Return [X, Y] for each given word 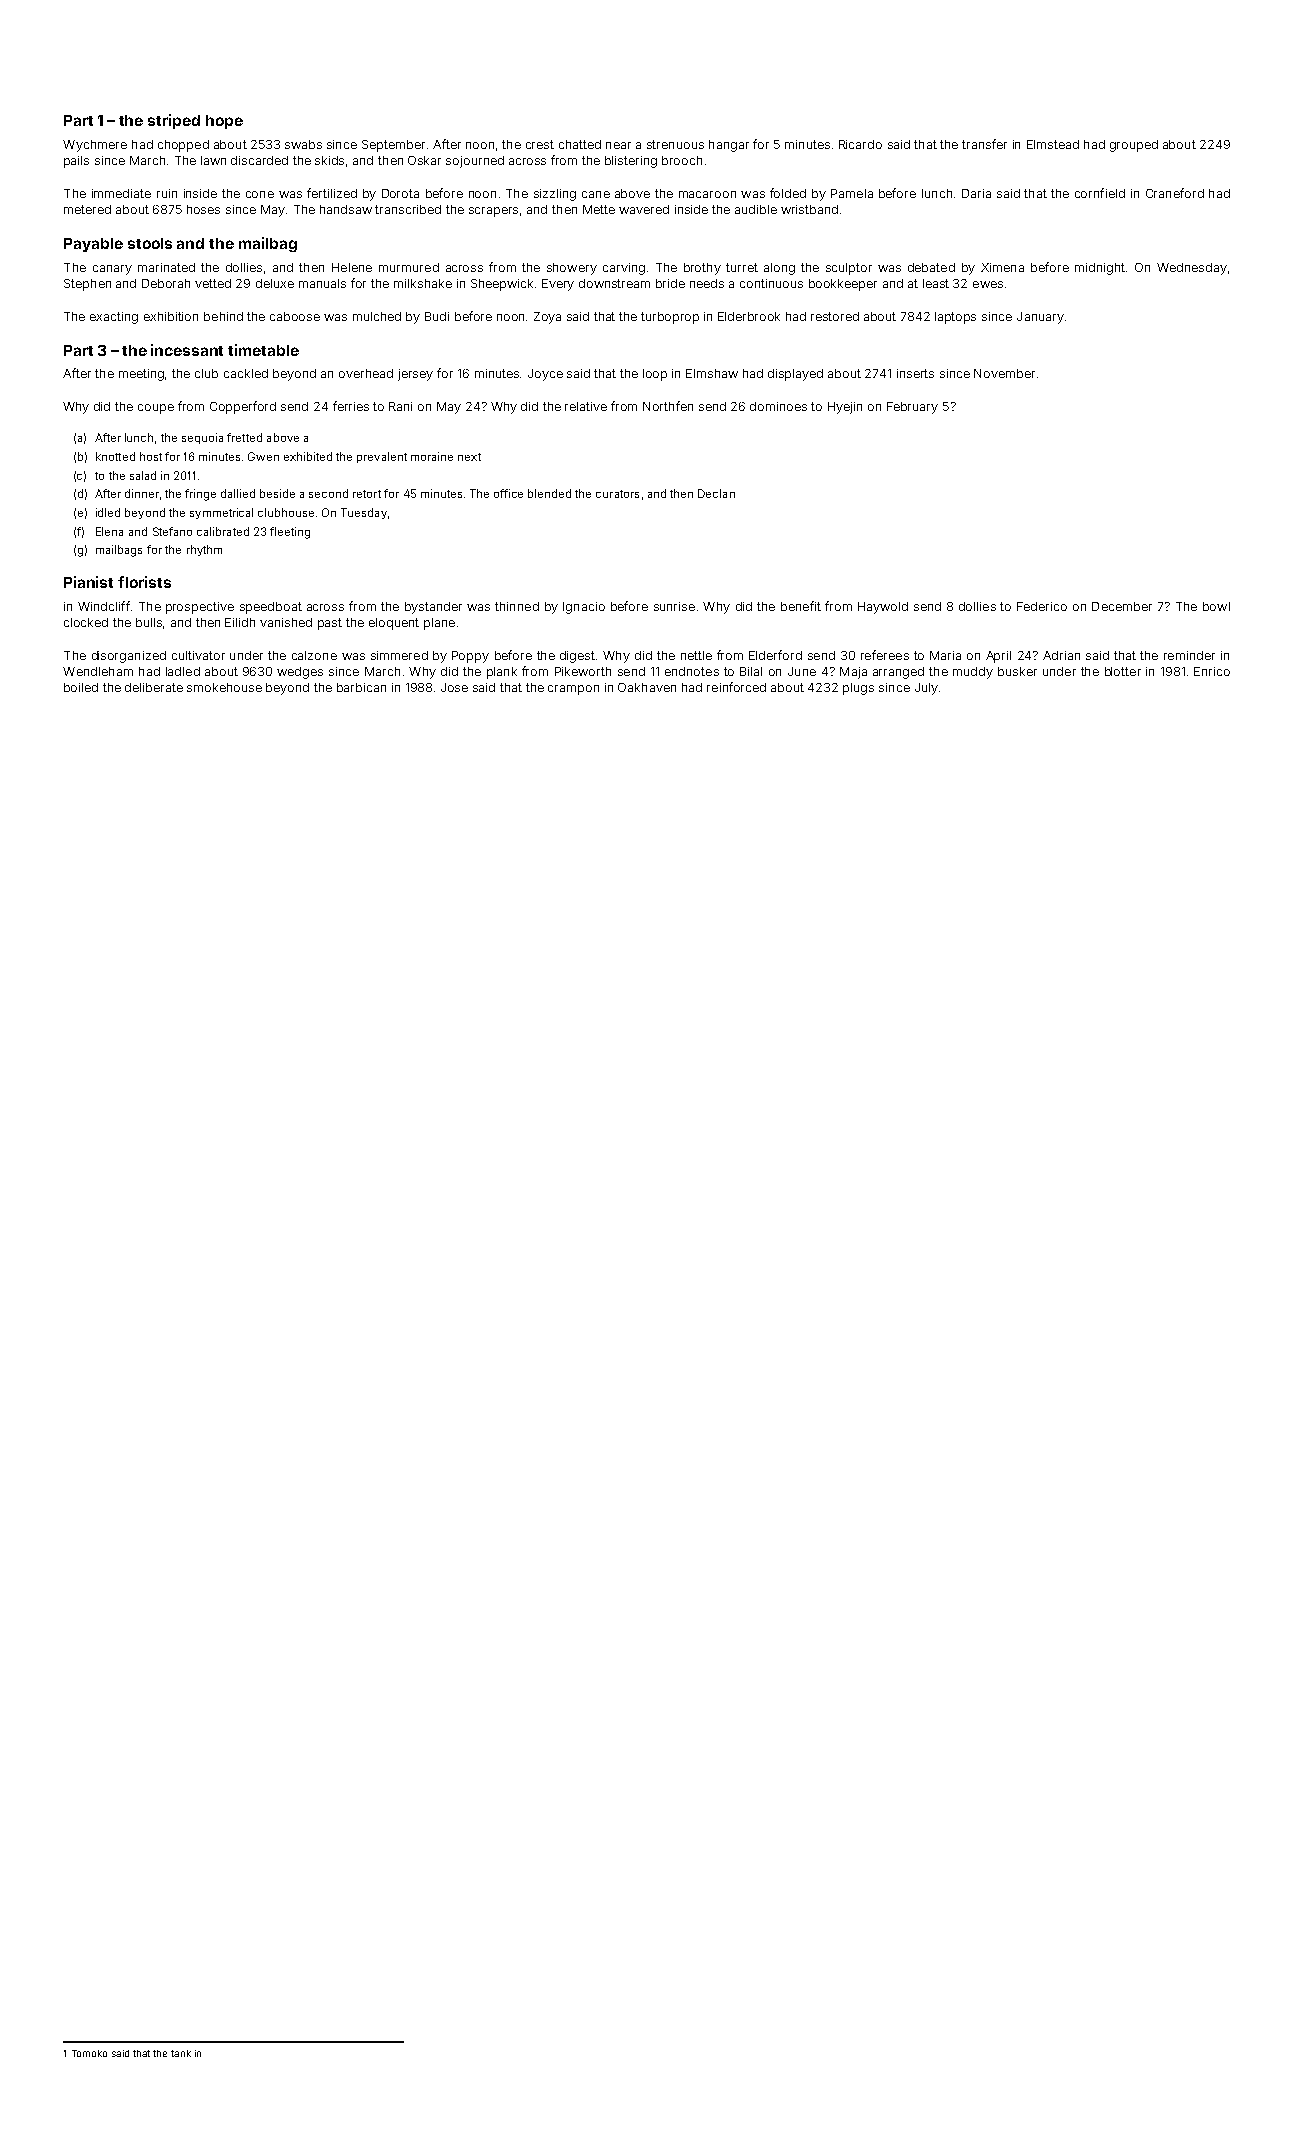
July [926, 689]
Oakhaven [647, 687]
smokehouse [224, 687]
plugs [858, 689]
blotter [1123, 671]
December [1122, 606]
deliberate [154, 687]
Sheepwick [502, 285]
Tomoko [89, 2053]
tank [181, 2053]
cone [260, 194]
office [508, 493]
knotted [115, 456]
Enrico [1212, 671]
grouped [1134, 146]
